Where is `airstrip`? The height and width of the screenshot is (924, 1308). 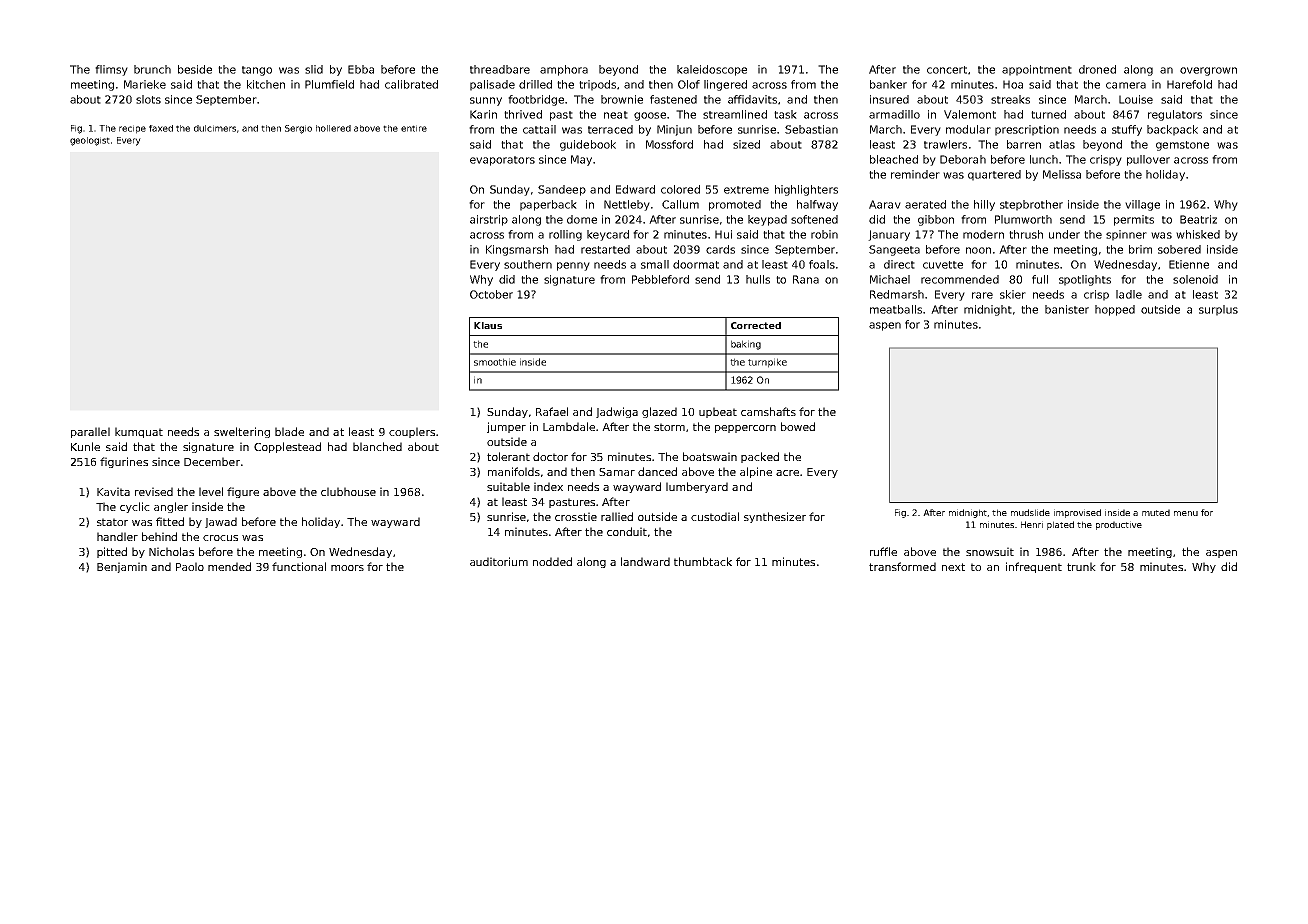
airstrip is located at coordinates (489, 220).
